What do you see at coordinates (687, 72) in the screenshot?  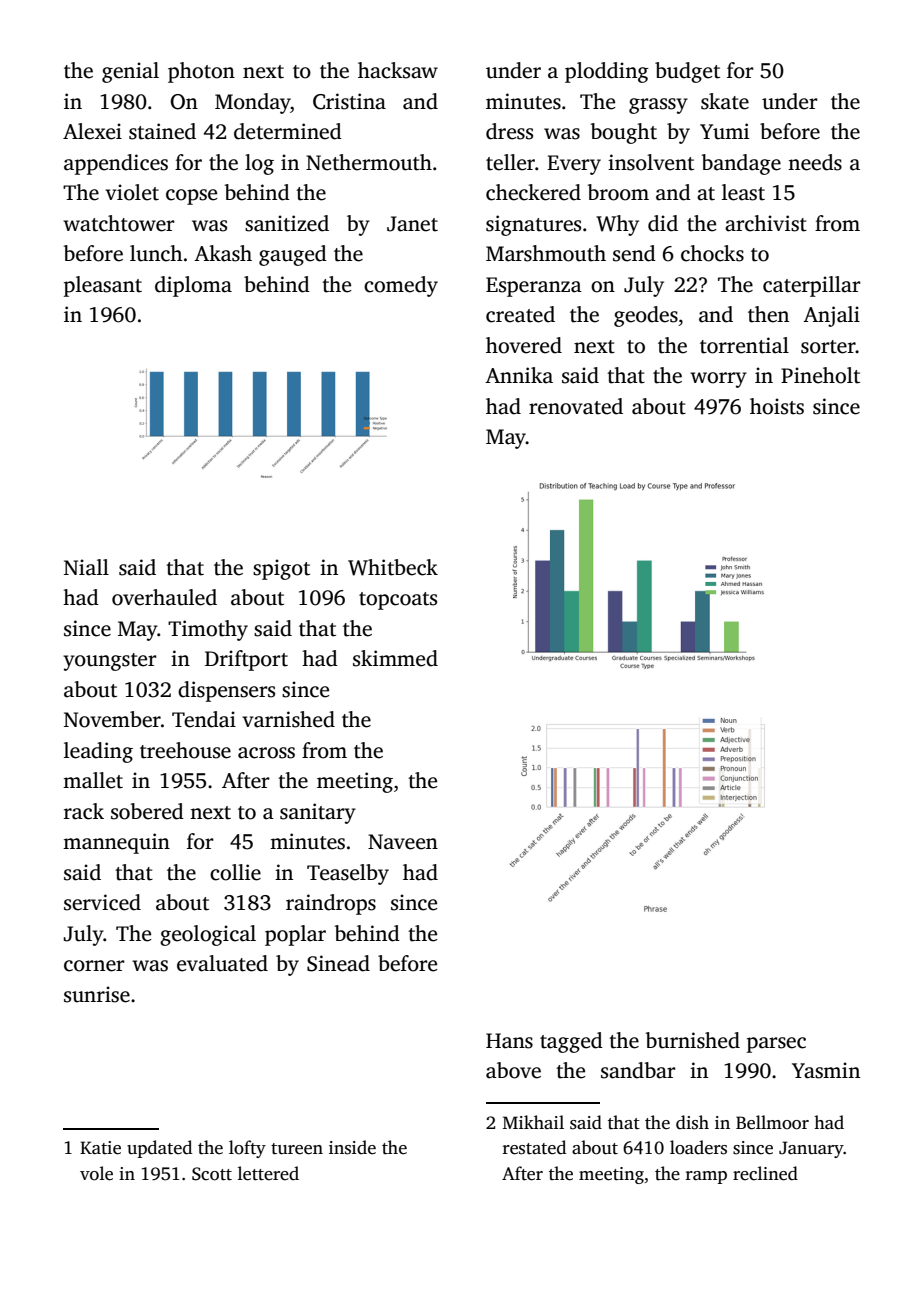 I see `budget` at bounding box center [687, 72].
